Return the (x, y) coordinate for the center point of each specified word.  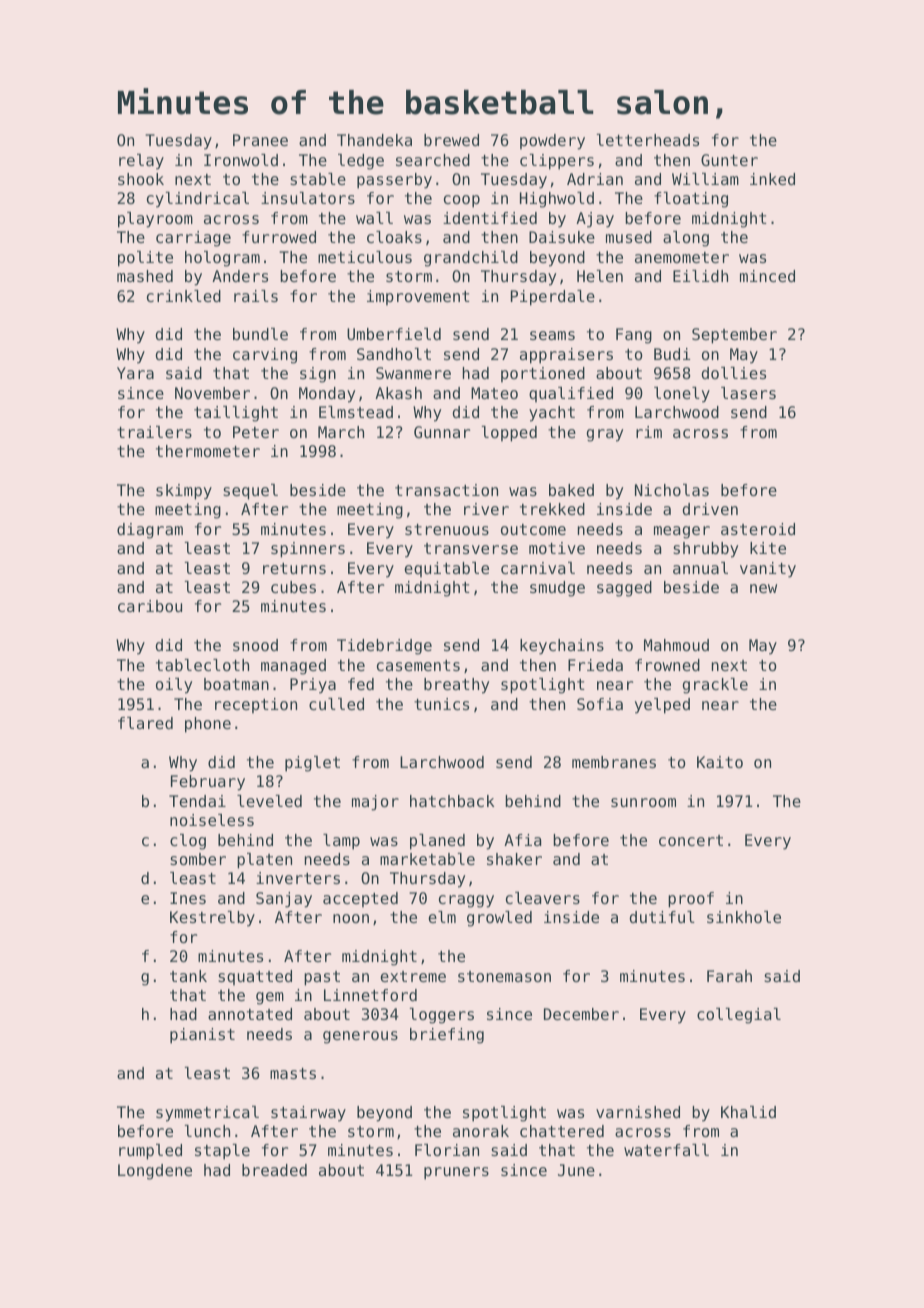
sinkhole (744, 917)
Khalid (748, 1112)
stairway (308, 1114)
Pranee (260, 140)
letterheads (648, 140)
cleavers (543, 898)
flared (145, 723)
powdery (552, 142)
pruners (456, 1173)
